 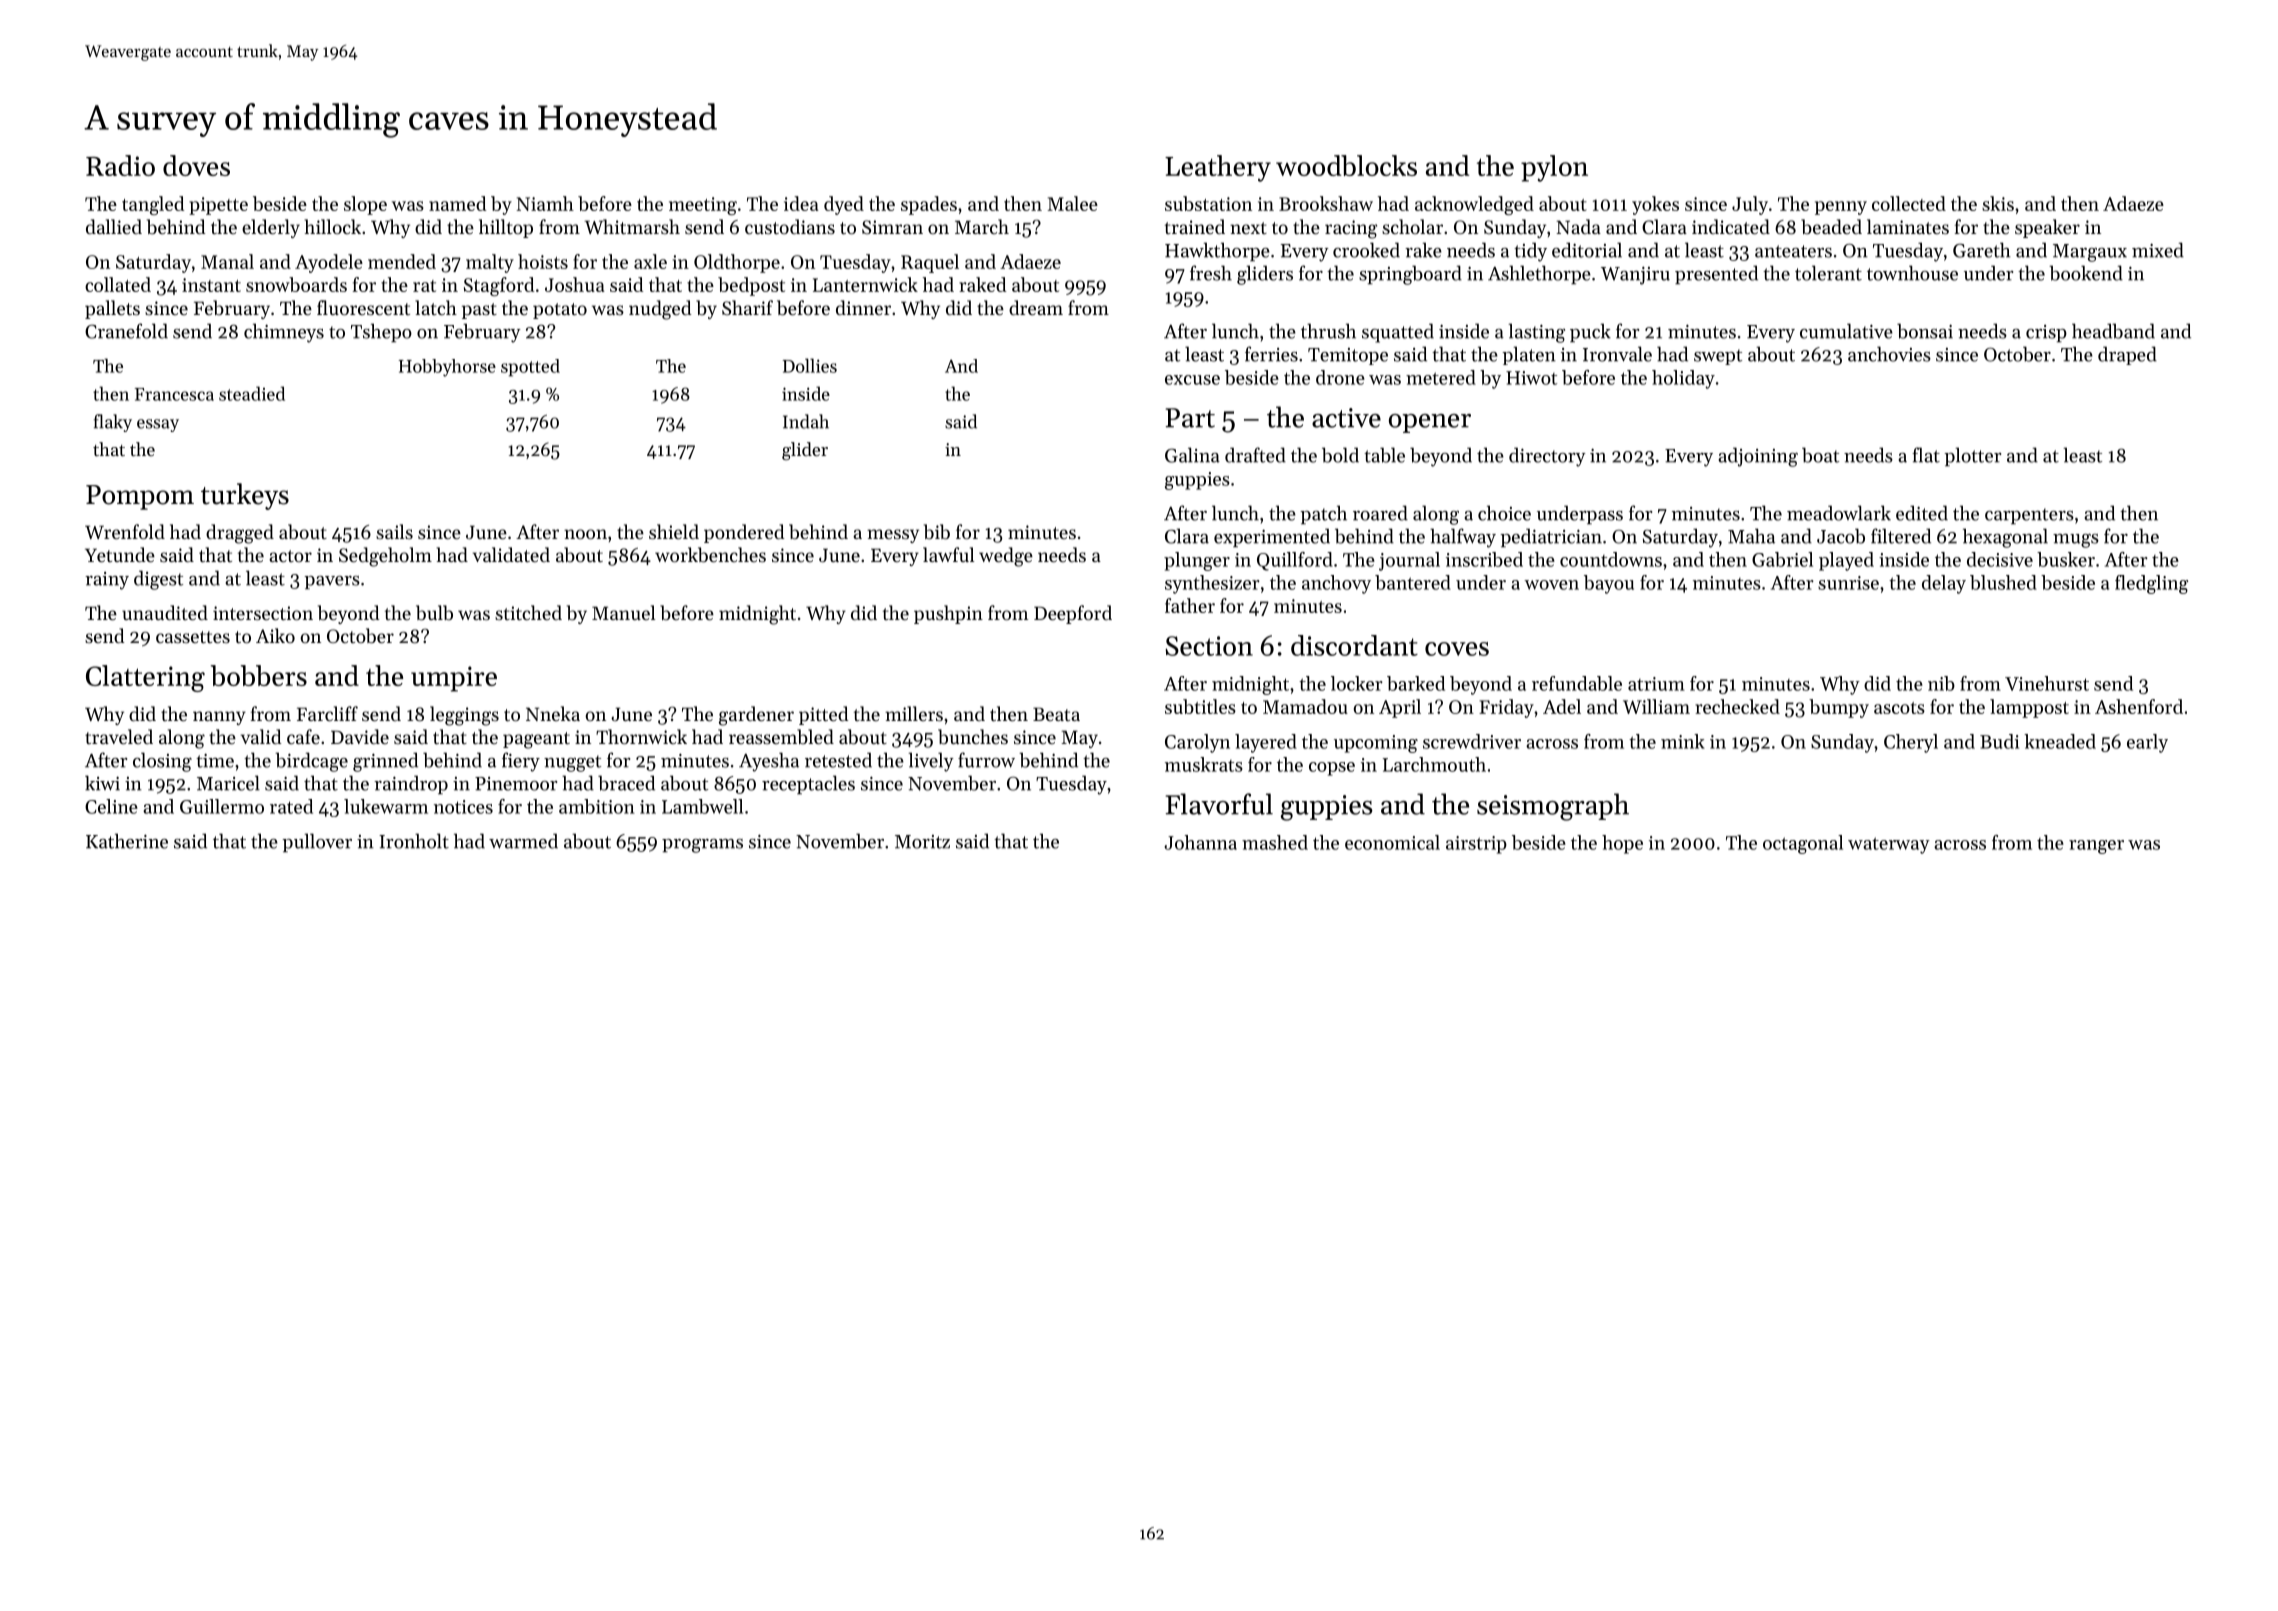 What do you see at coordinates (245, 496) in the image?
I see `turkeys` at bounding box center [245, 496].
